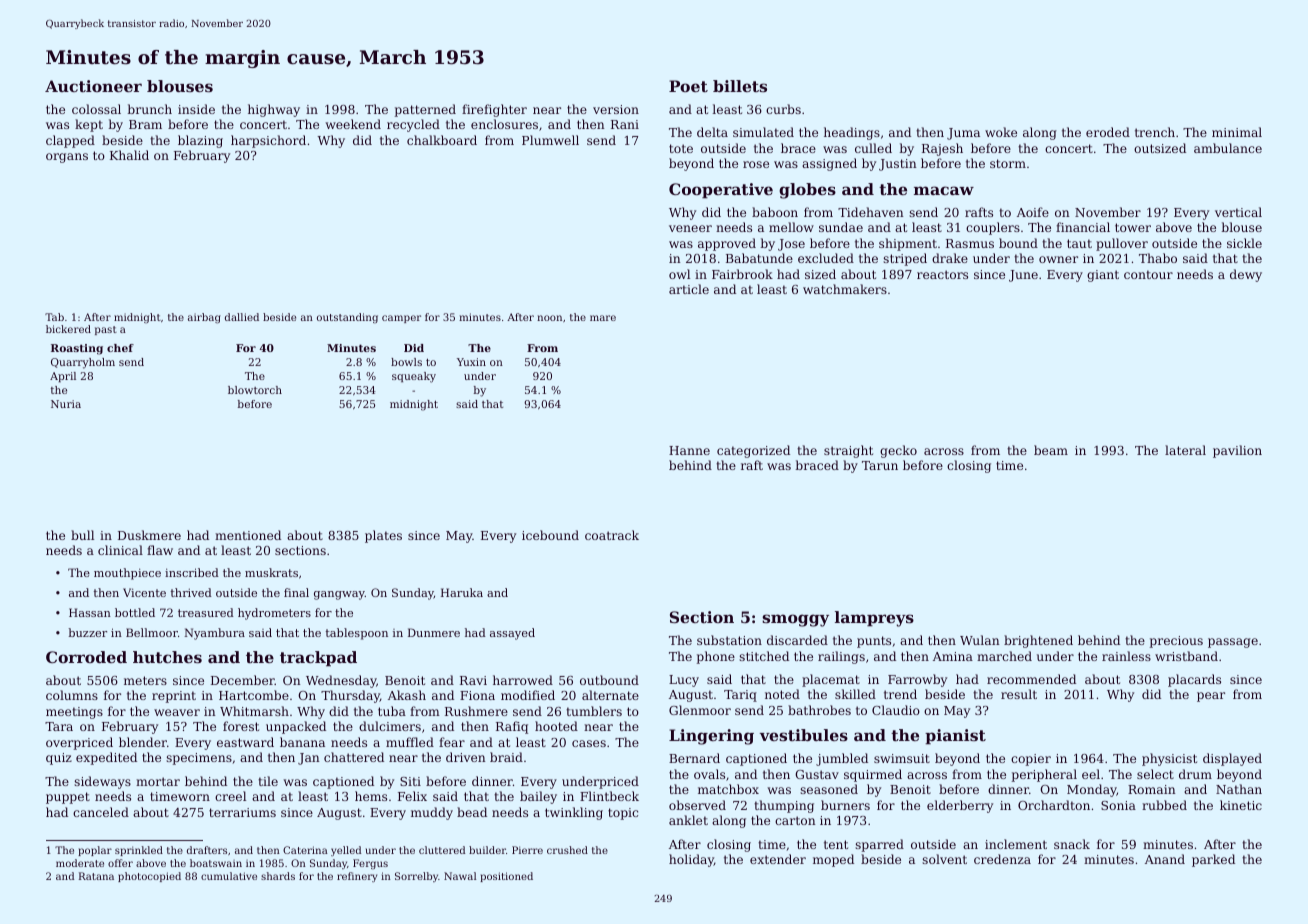  Describe the element at coordinates (460, 876) in the screenshot. I see `Nawal` at that location.
